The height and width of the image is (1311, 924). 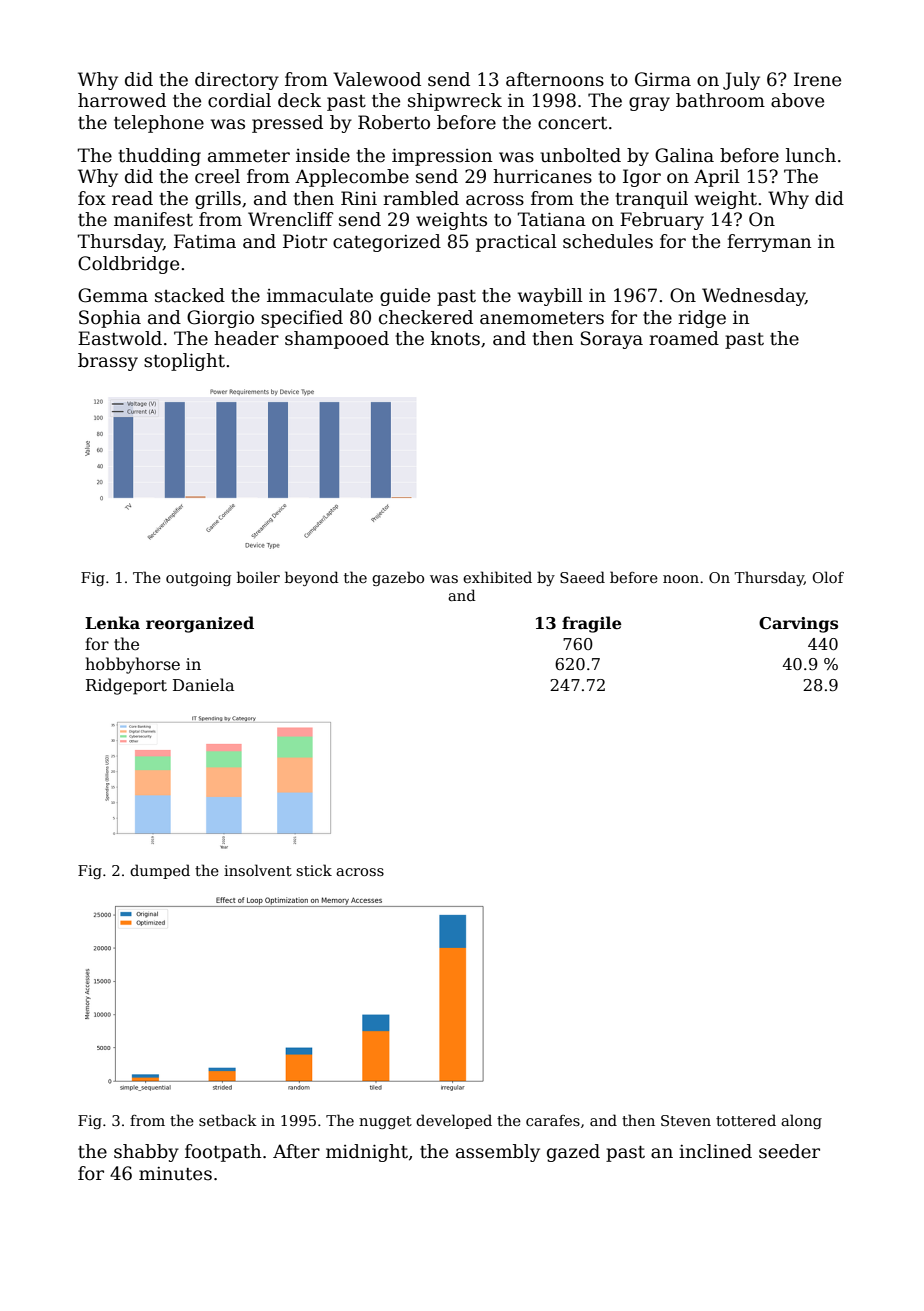 What do you see at coordinates (715, 1151) in the image?
I see `inclined` at bounding box center [715, 1151].
